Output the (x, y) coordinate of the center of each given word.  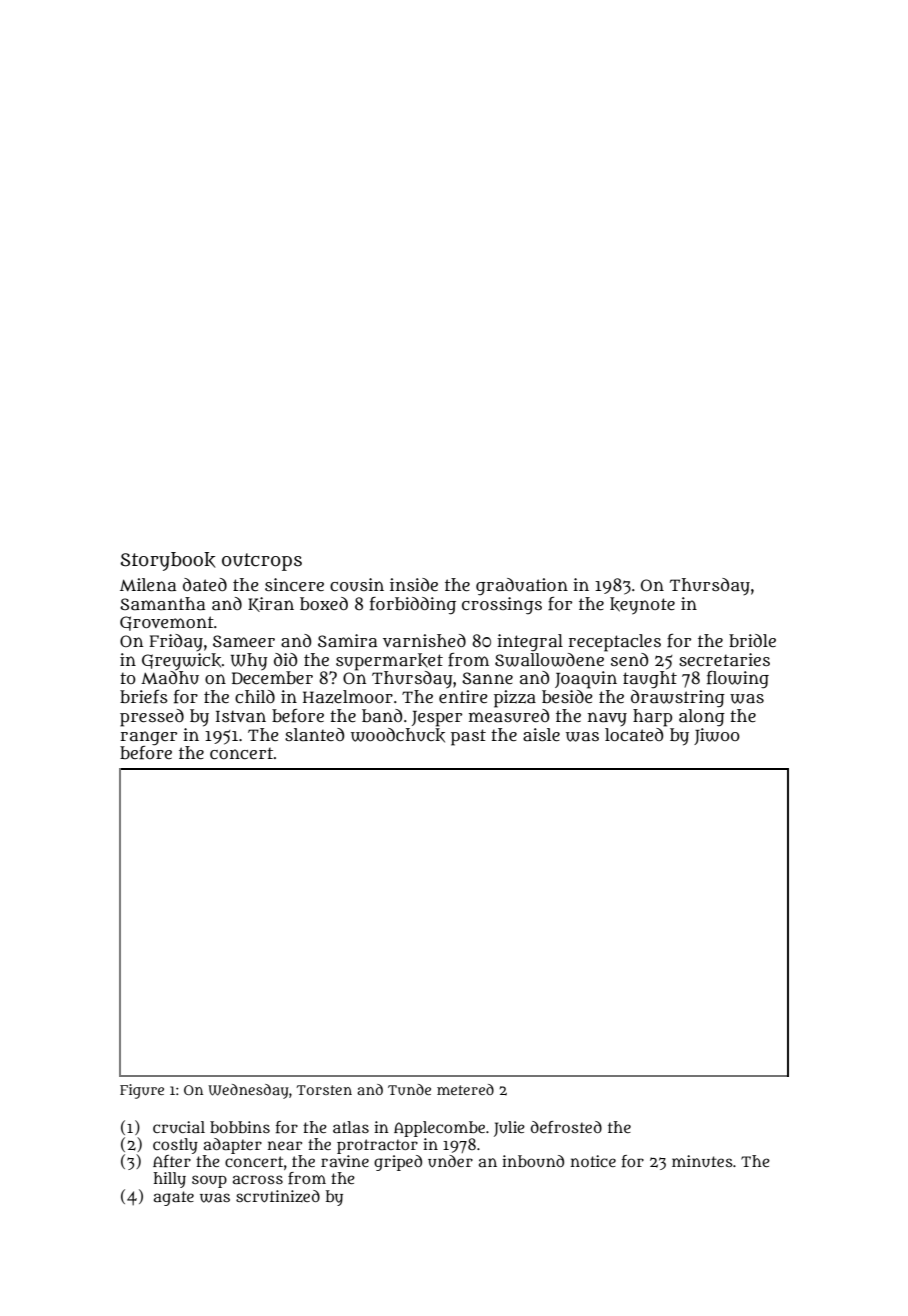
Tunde (409, 1089)
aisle (541, 734)
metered (465, 1089)
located (634, 734)
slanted (314, 734)
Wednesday (248, 1091)
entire (463, 696)
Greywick (181, 662)
